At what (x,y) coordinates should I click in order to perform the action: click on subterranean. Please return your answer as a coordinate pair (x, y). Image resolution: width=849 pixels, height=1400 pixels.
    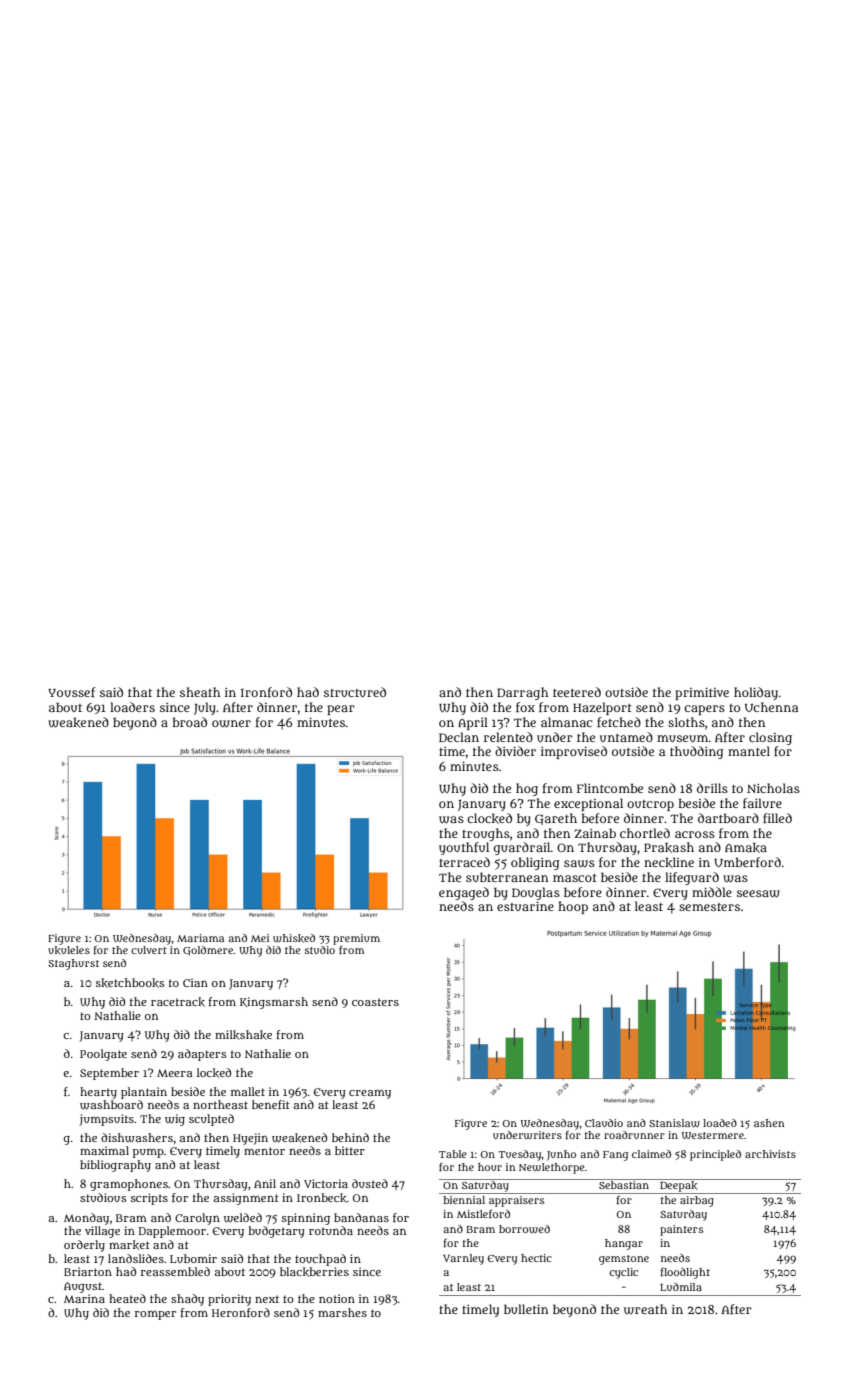
    Looking at the image, I should click on (507, 877).
